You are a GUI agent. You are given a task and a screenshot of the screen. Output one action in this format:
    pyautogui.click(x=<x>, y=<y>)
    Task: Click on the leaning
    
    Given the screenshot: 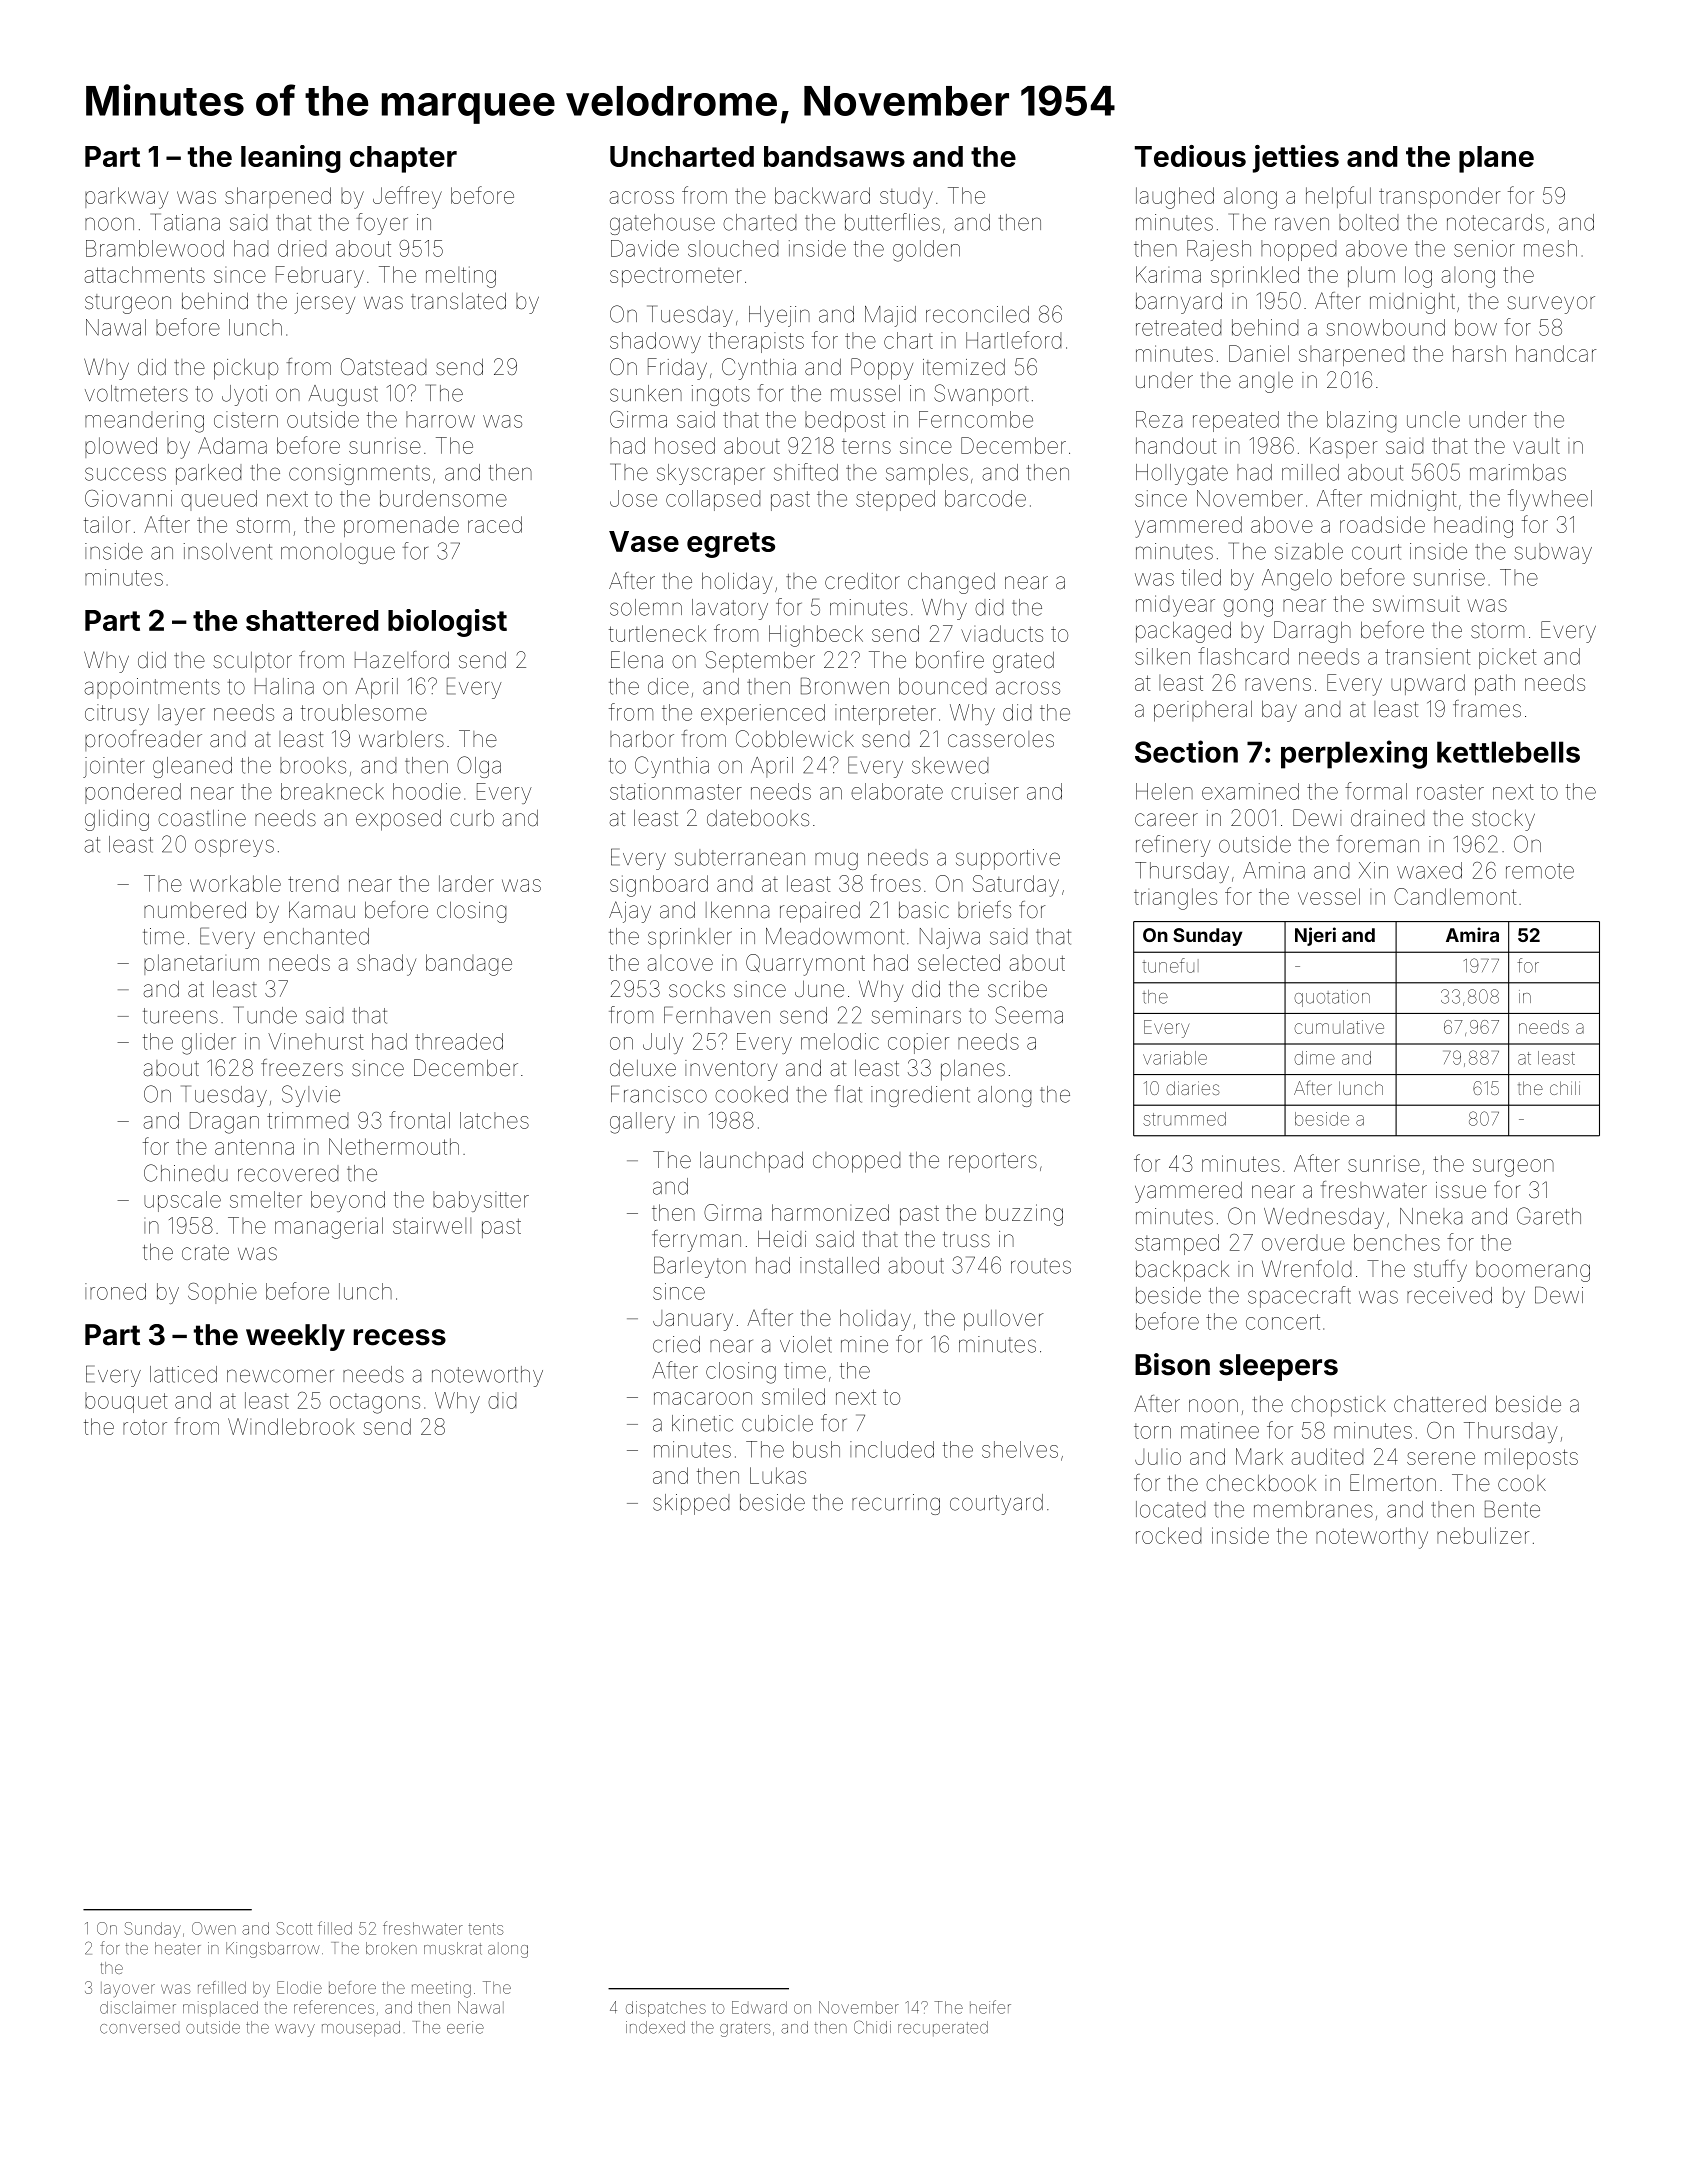 What is the action you would take?
    pyautogui.click(x=291, y=159)
